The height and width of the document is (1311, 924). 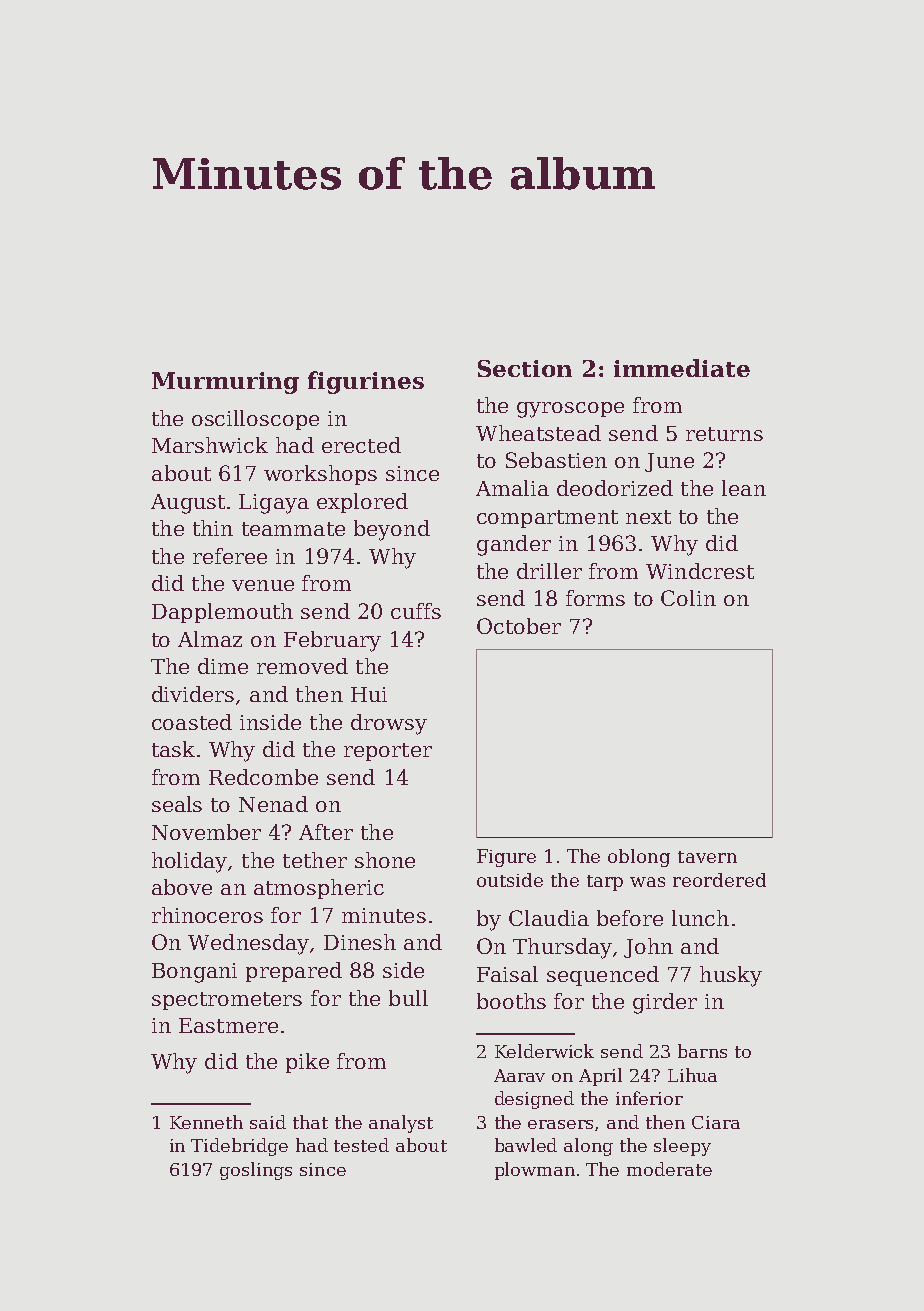 What do you see at coordinates (302, 666) in the document?
I see `removed` at bounding box center [302, 666].
